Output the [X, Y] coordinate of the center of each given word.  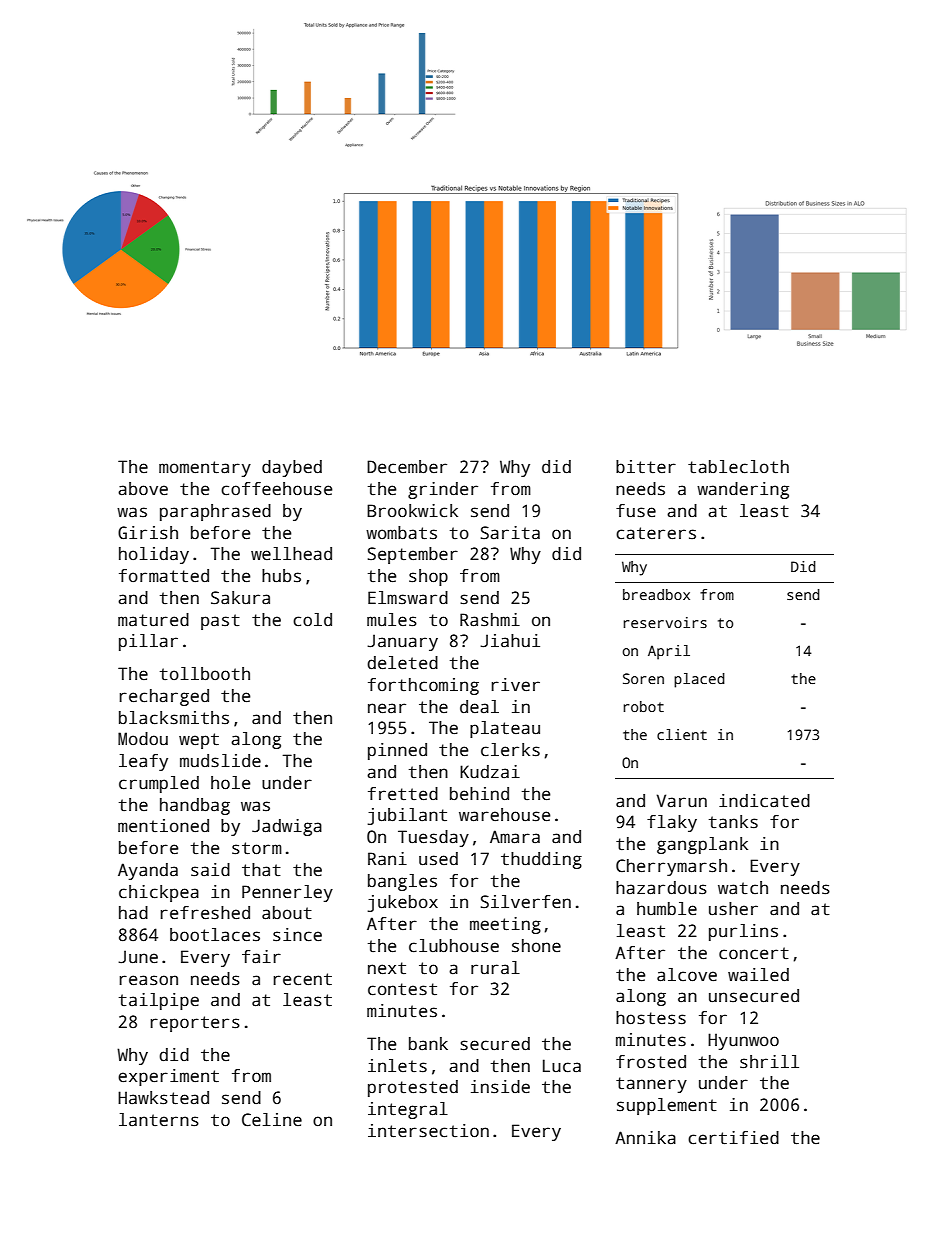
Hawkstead [163, 1098]
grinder [443, 490]
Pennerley [287, 893]
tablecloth [738, 467]
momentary [205, 469]
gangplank [702, 845]
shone [536, 946]
